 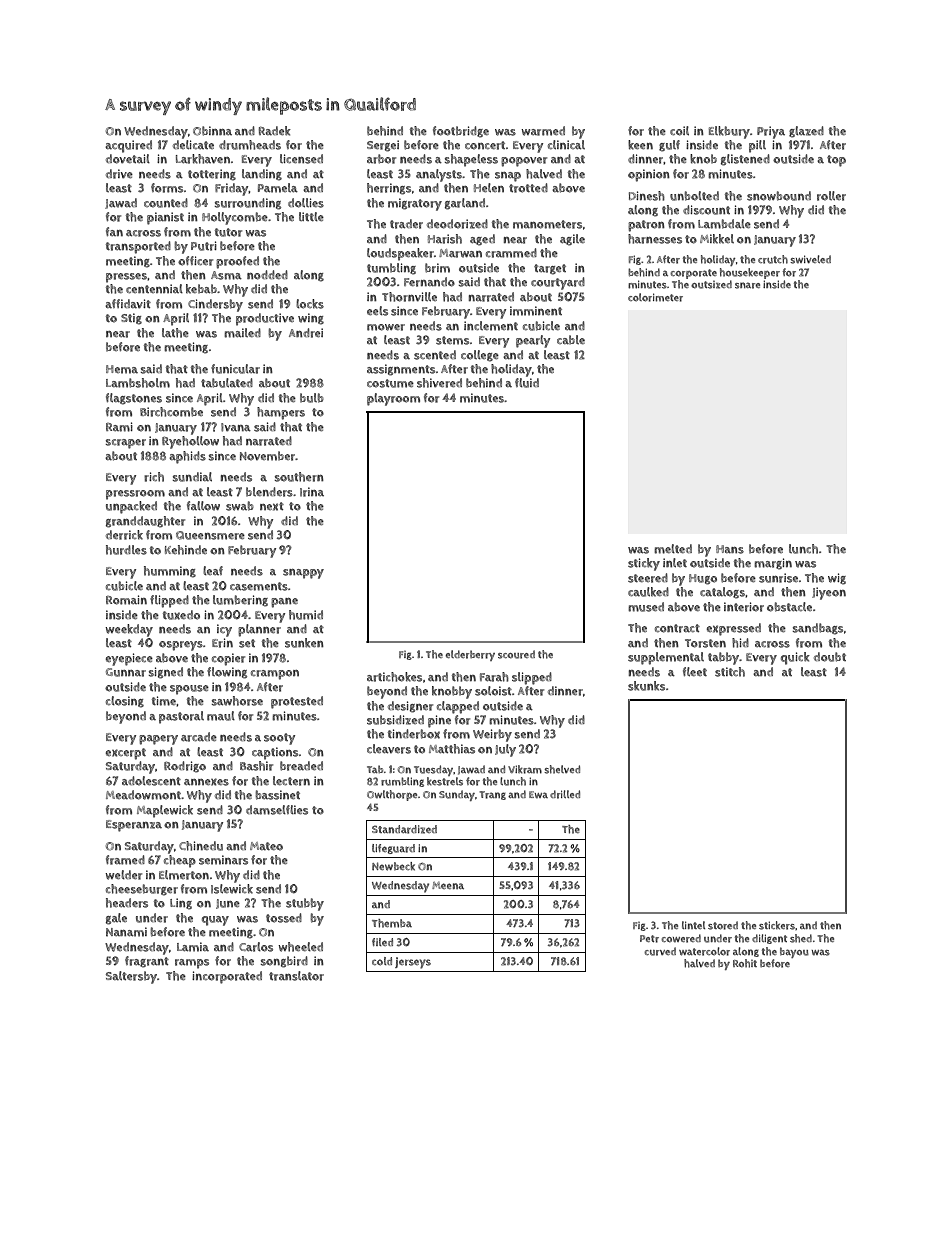 I want to click on shelved, so click(x=562, y=769).
